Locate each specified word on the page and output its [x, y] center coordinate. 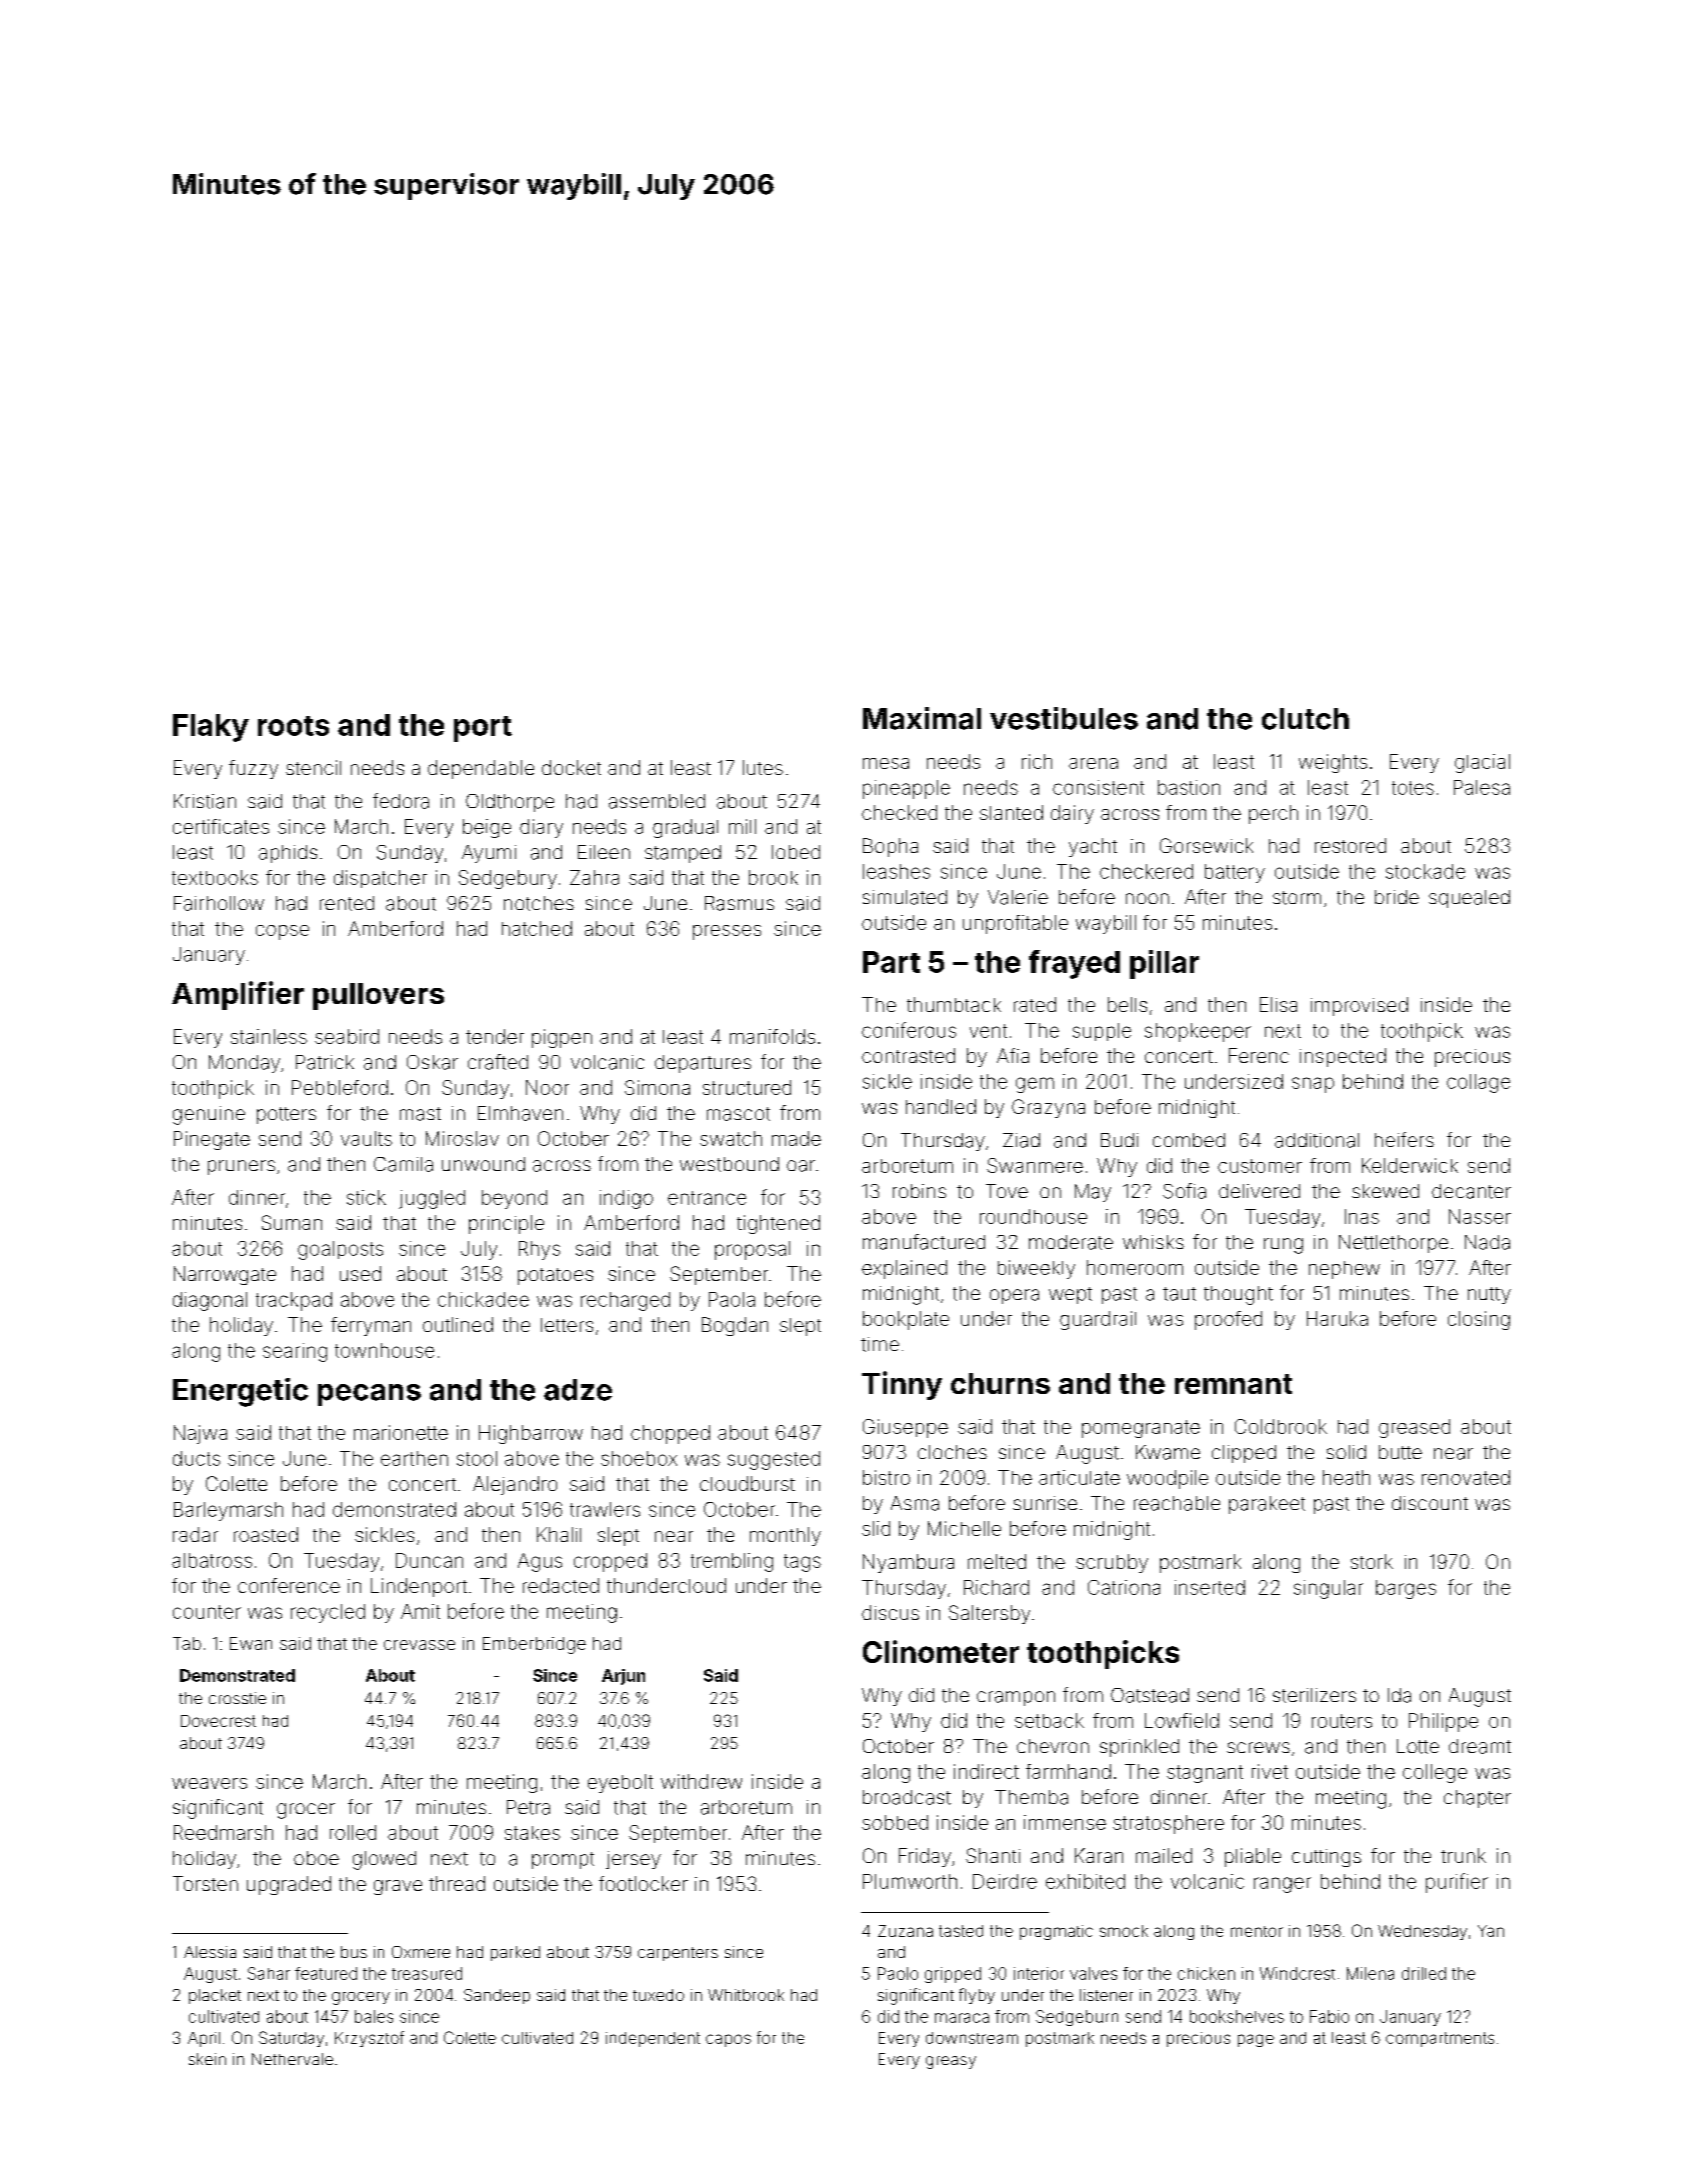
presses [727, 932]
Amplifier [238, 995]
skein [207, 2059]
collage [1478, 1083]
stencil [313, 767]
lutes [763, 767]
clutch [1305, 719]
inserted [1210, 1587]
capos [728, 2040]
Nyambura [908, 1563]
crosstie [237, 1698]
